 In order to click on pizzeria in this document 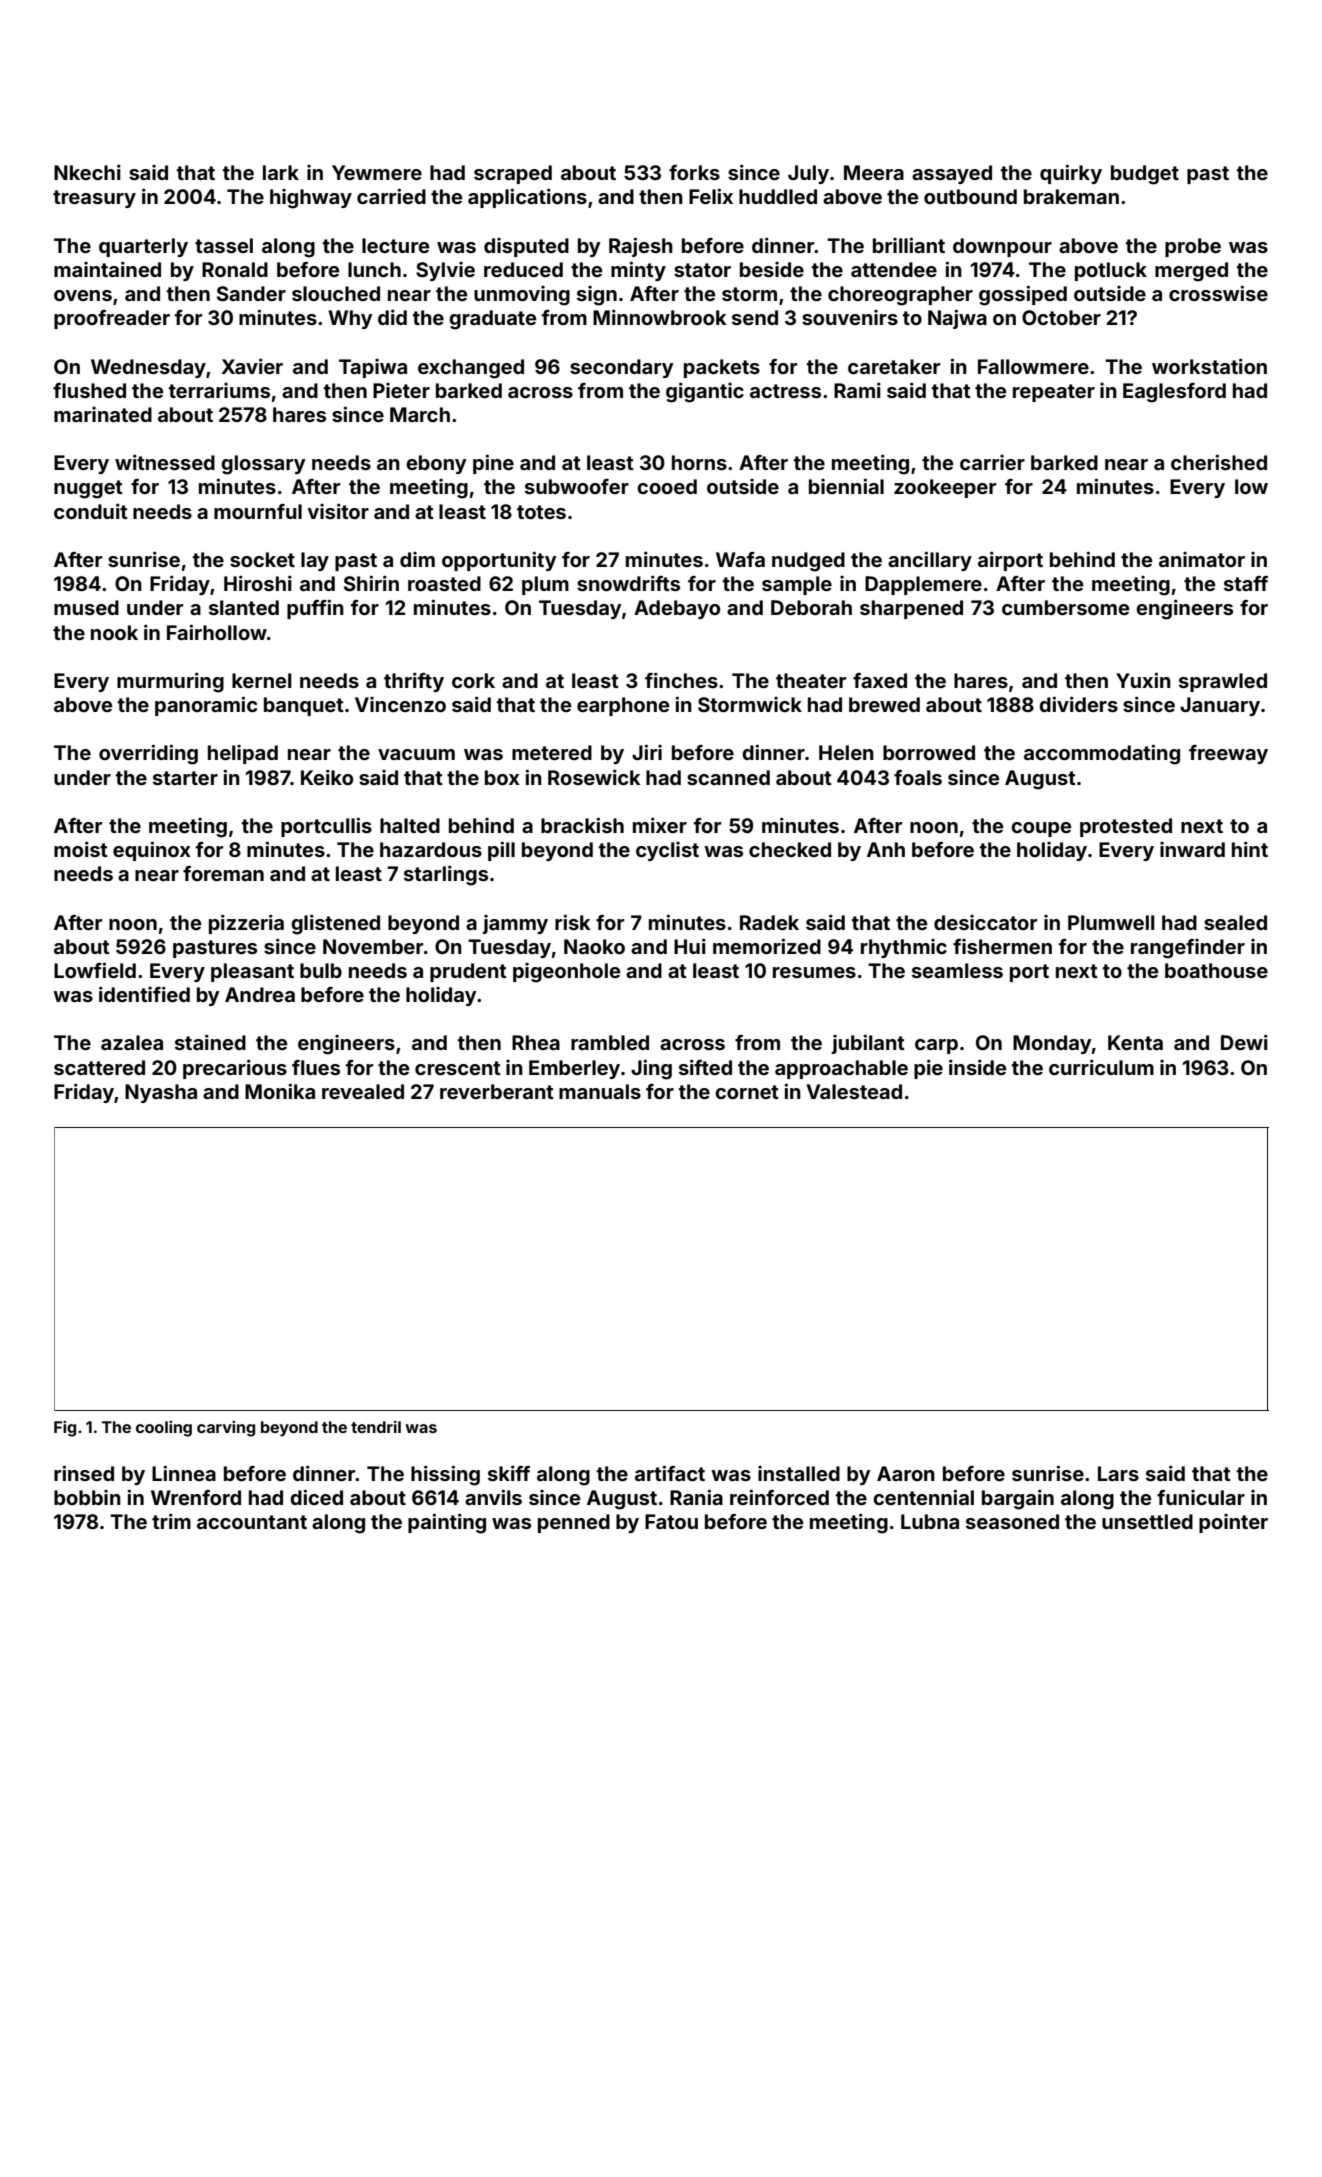, I will do `click(246, 924)`.
